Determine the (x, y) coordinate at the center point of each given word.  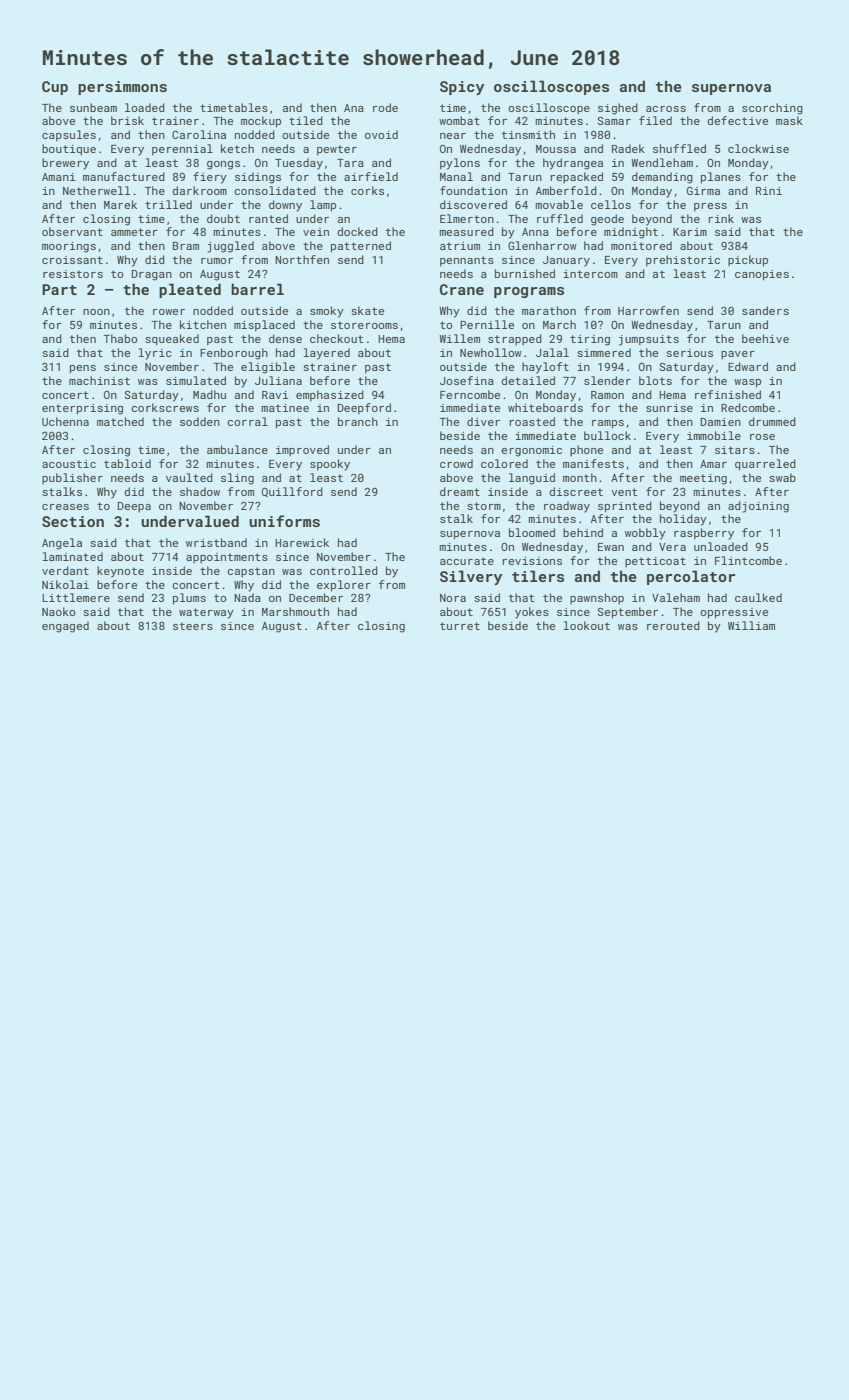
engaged (65, 627)
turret (460, 626)
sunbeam (93, 107)
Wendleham (662, 162)
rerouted (673, 625)
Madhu (209, 394)
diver (483, 421)
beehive (765, 338)
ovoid (381, 134)
